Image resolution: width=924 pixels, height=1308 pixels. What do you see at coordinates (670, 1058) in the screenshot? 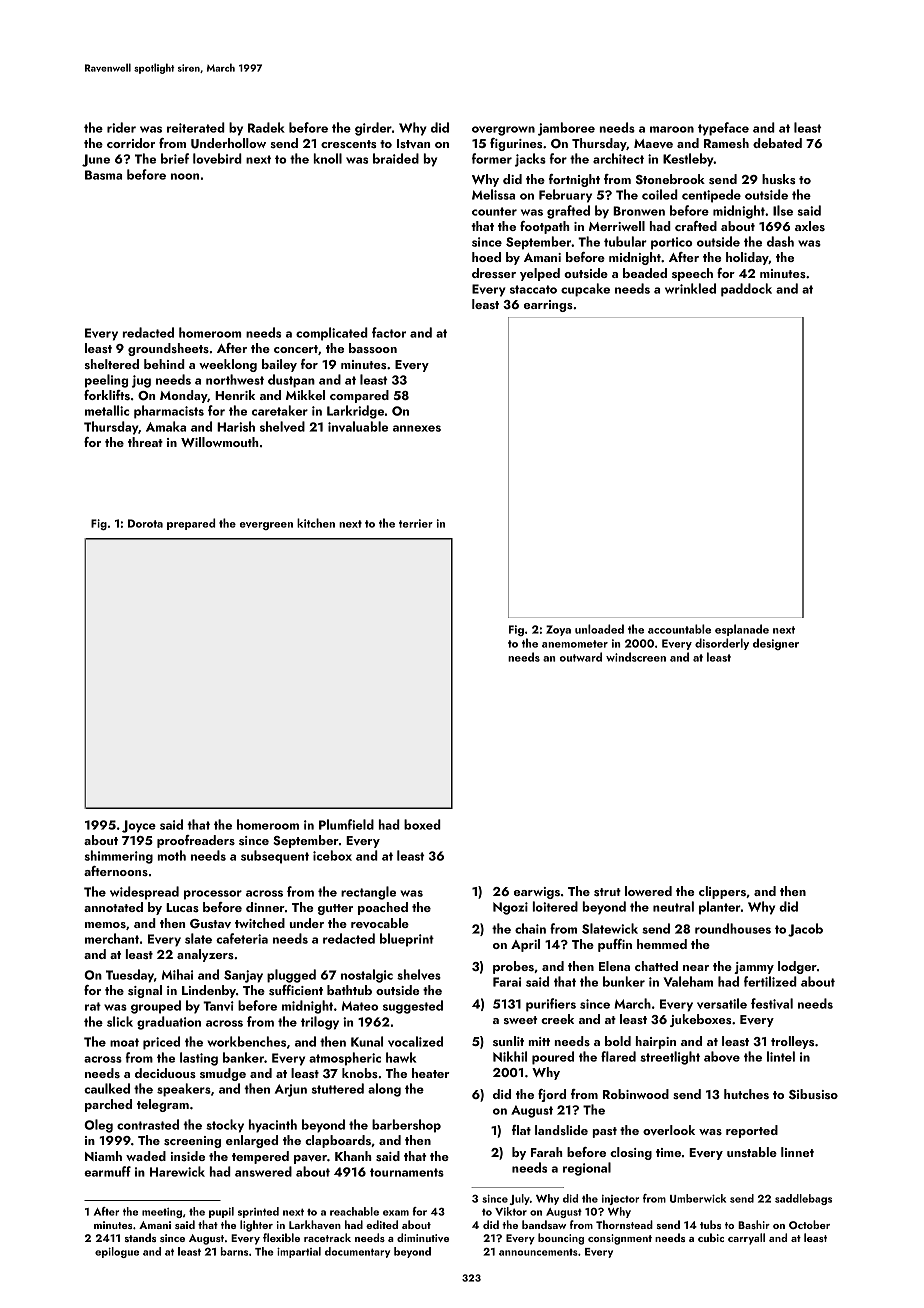
I see `streetlight` at bounding box center [670, 1058].
